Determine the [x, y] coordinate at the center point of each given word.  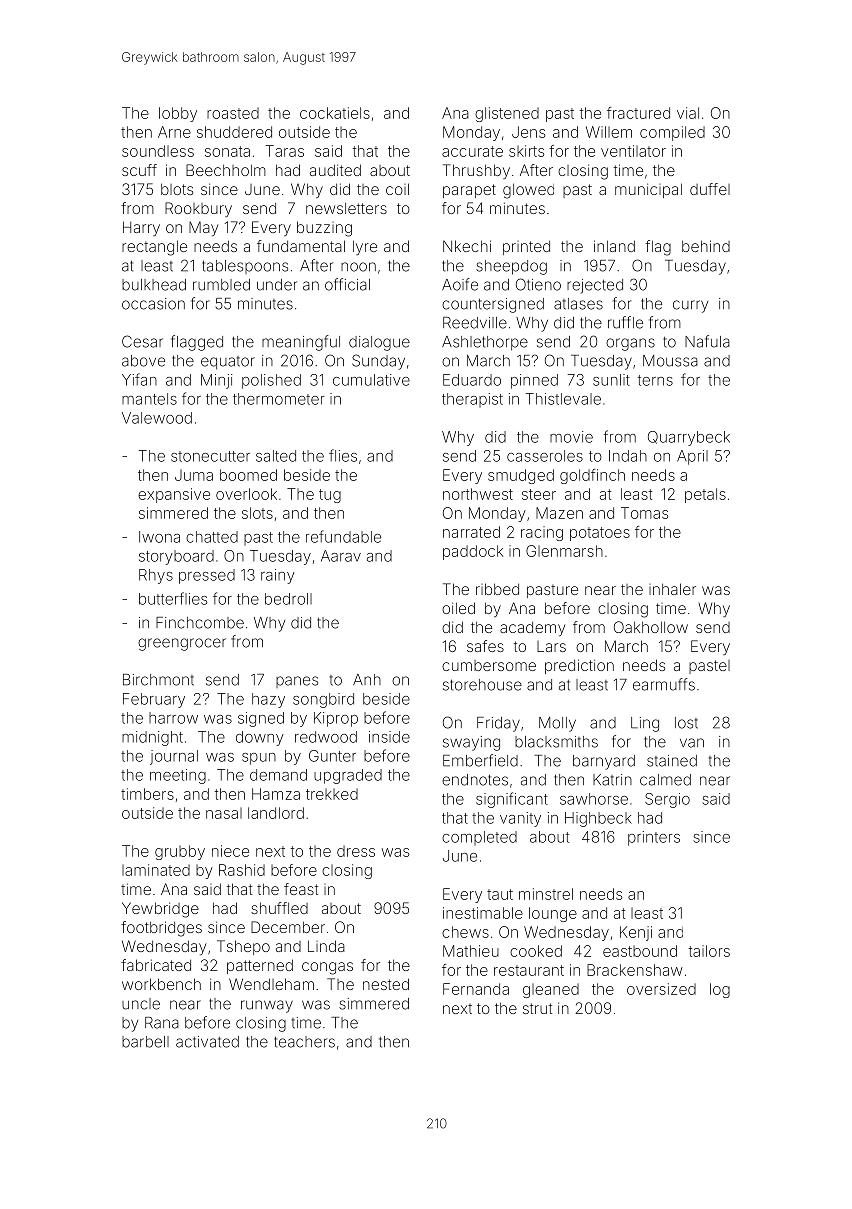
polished [271, 381]
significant [512, 800]
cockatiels [335, 113]
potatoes [600, 534]
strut [537, 1008]
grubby [180, 852]
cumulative [371, 380]
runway [267, 1006]
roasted [233, 113]
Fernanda [476, 989]
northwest [478, 494]
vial [688, 113]
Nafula [707, 341]
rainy [278, 576]
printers [654, 838]
